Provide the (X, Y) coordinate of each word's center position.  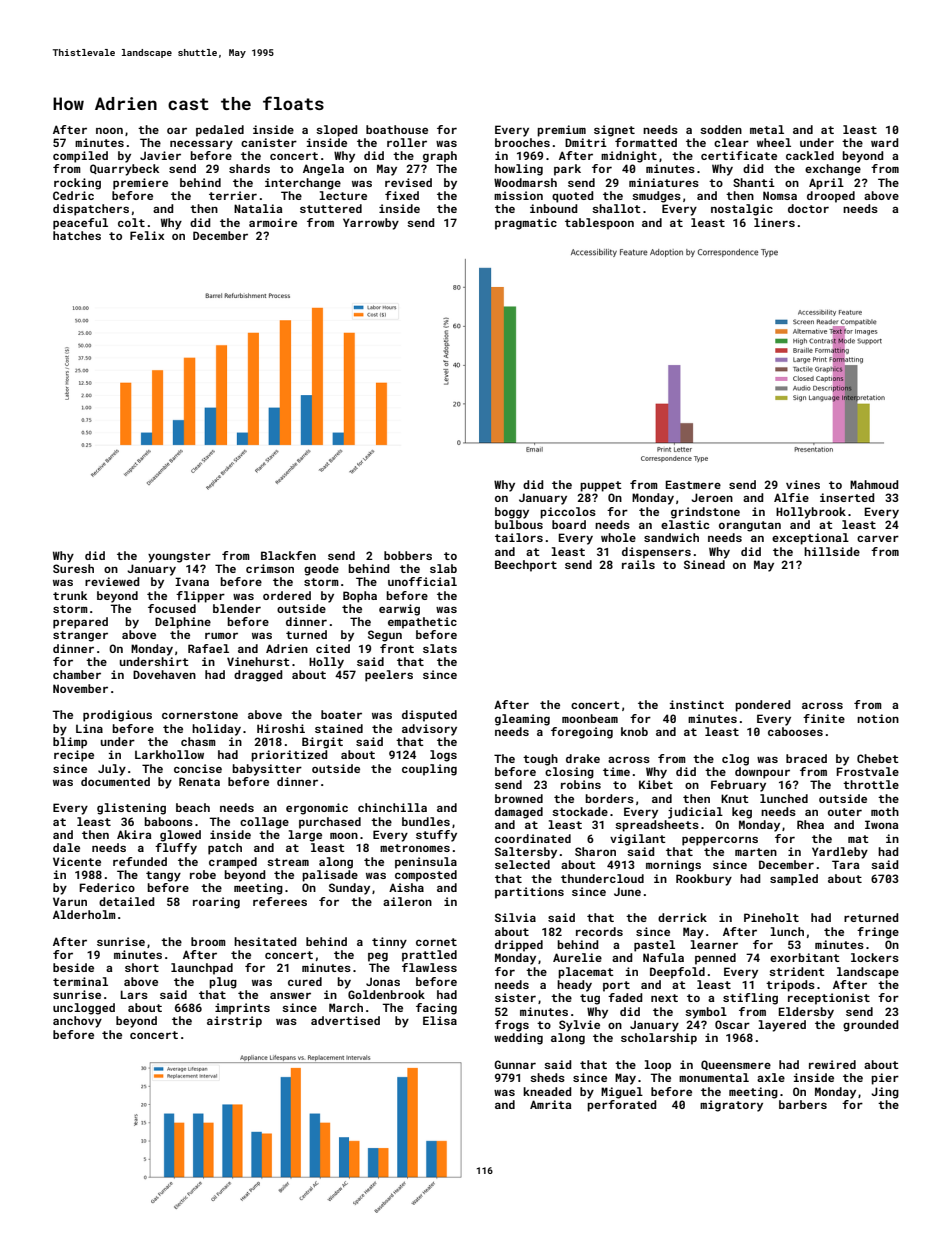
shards (249, 168)
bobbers (408, 555)
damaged (519, 813)
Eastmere (693, 484)
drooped (831, 197)
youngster (179, 557)
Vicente (77, 861)
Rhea (810, 824)
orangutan (750, 526)
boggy (512, 513)
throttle (871, 784)
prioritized (289, 756)
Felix (147, 235)
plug (223, 983)
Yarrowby (371, 224)
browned (519, 798)
